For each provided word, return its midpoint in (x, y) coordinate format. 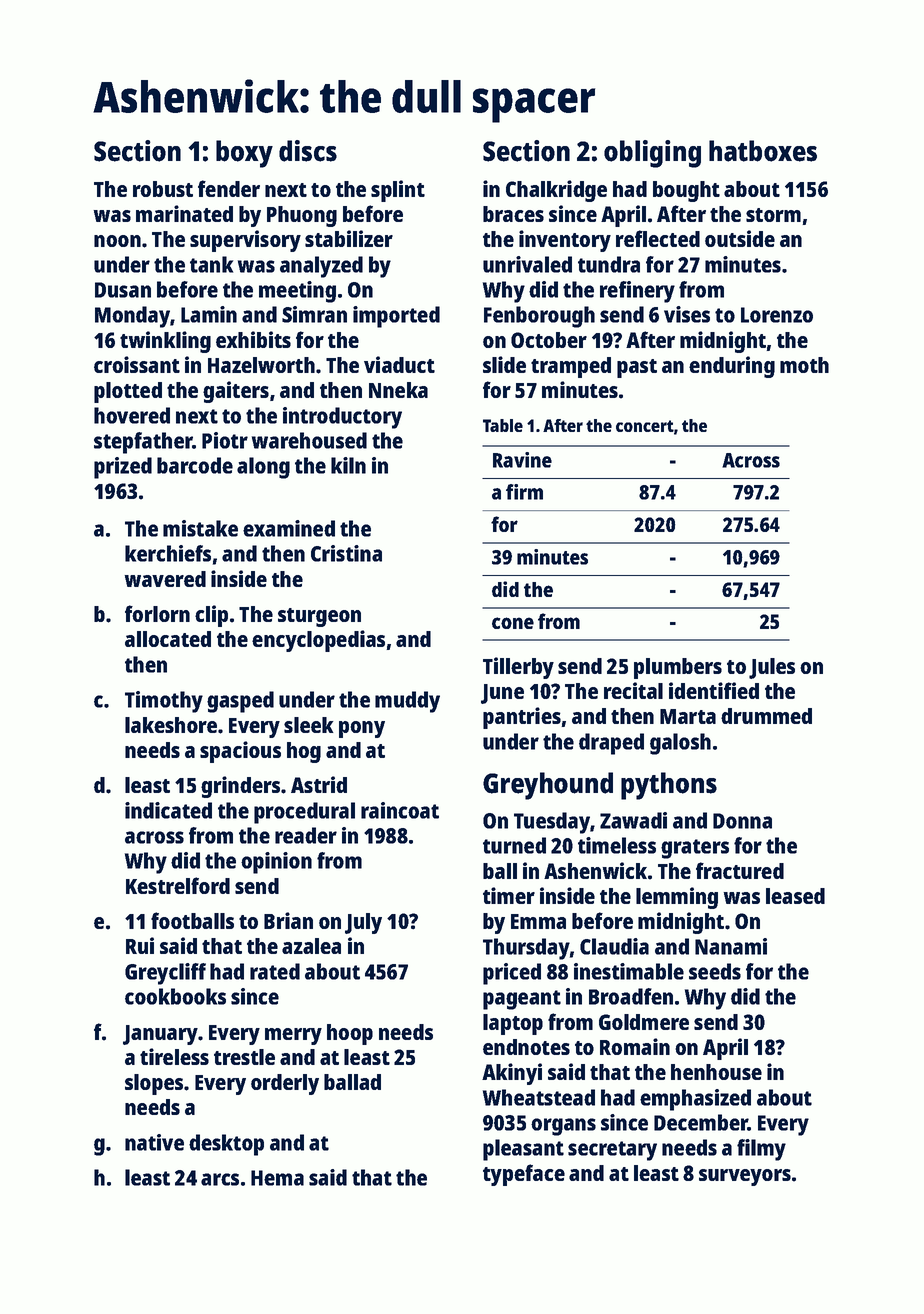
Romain (635, 1046)
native (154, 1142)
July (363, 923)
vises (687, 314)
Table (503, 425)
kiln (348, 465)
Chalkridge (556, 191)
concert (645, 426)
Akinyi (512, 1074)
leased (795, 896)
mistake (200, 528)
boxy (244, 154)
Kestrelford (178, 885)
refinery (637, 292)
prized (123, 468)
